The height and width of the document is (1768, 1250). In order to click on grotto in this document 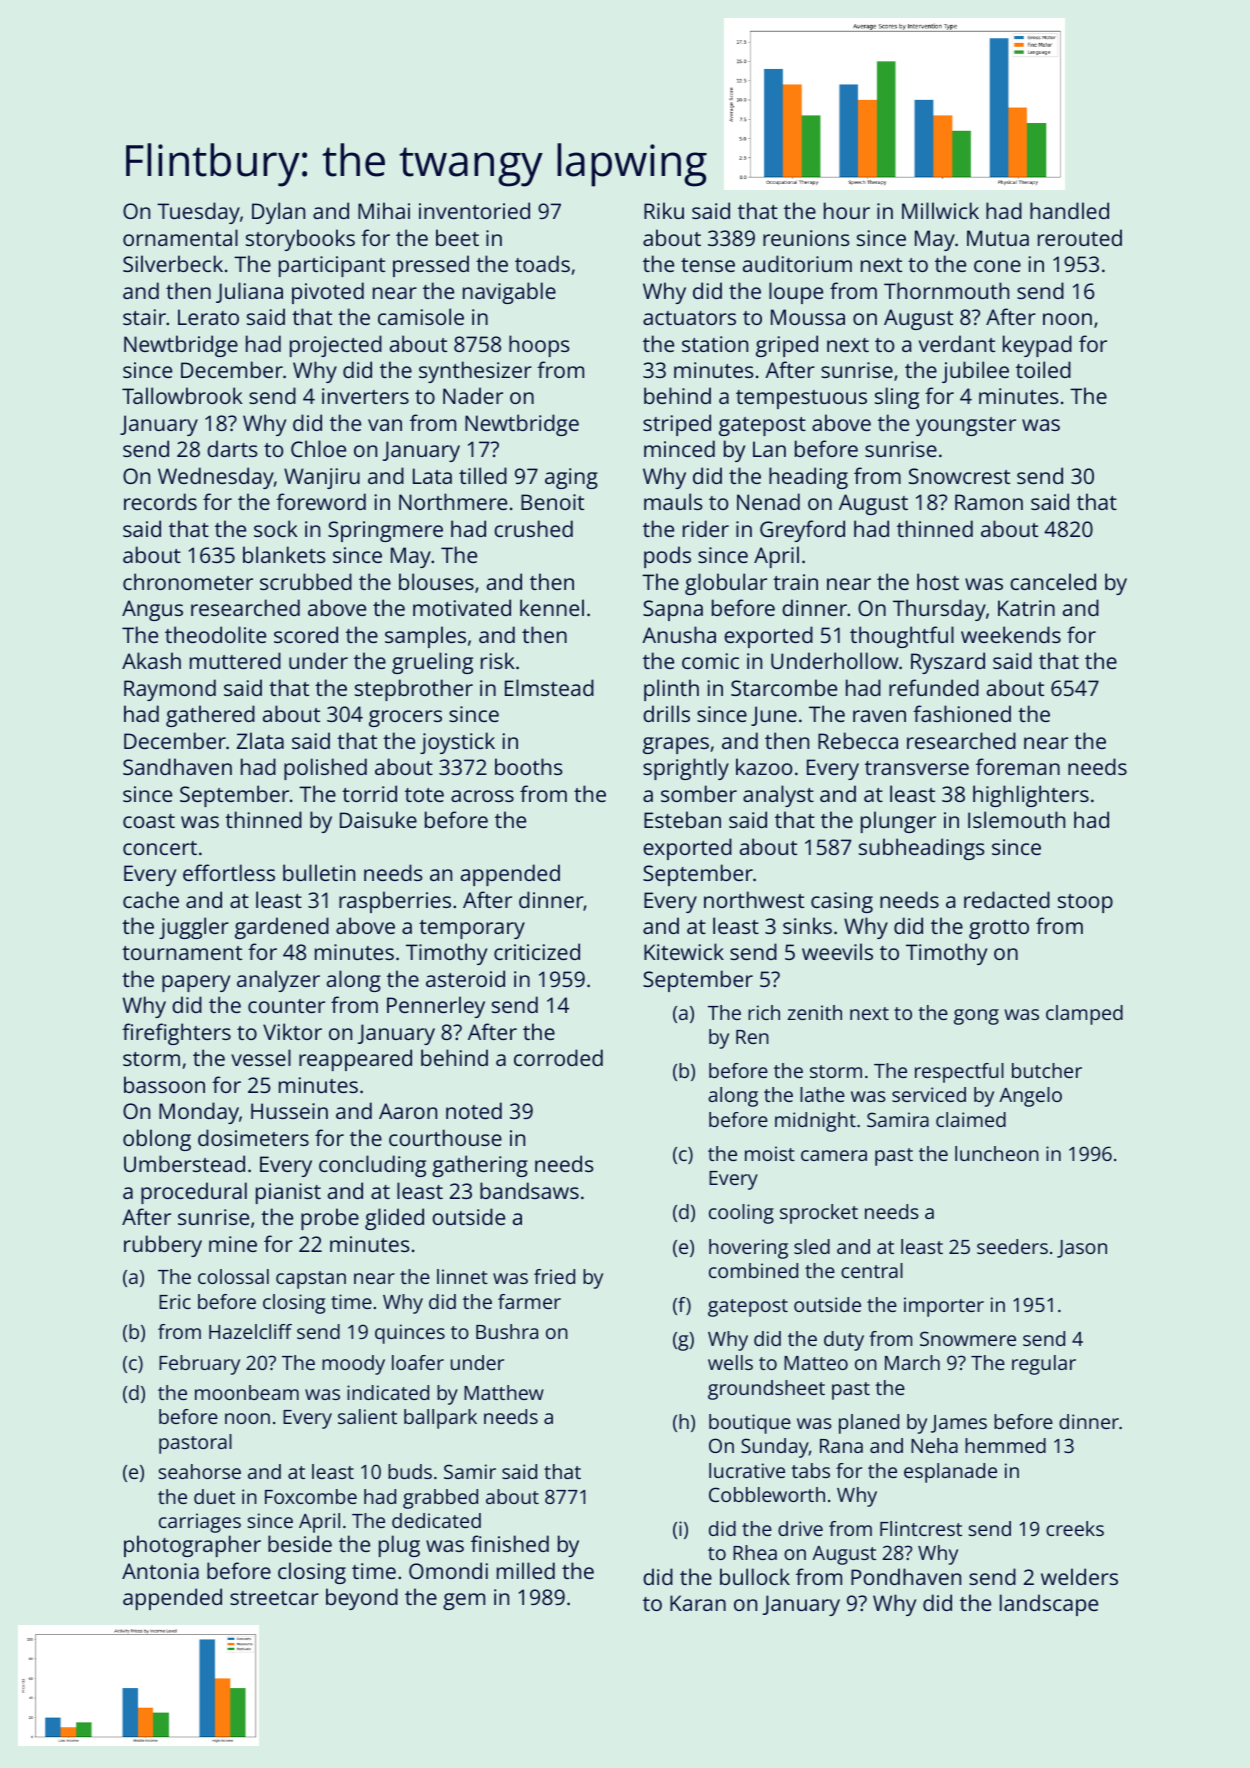, I will do `click(999, 929)`.
